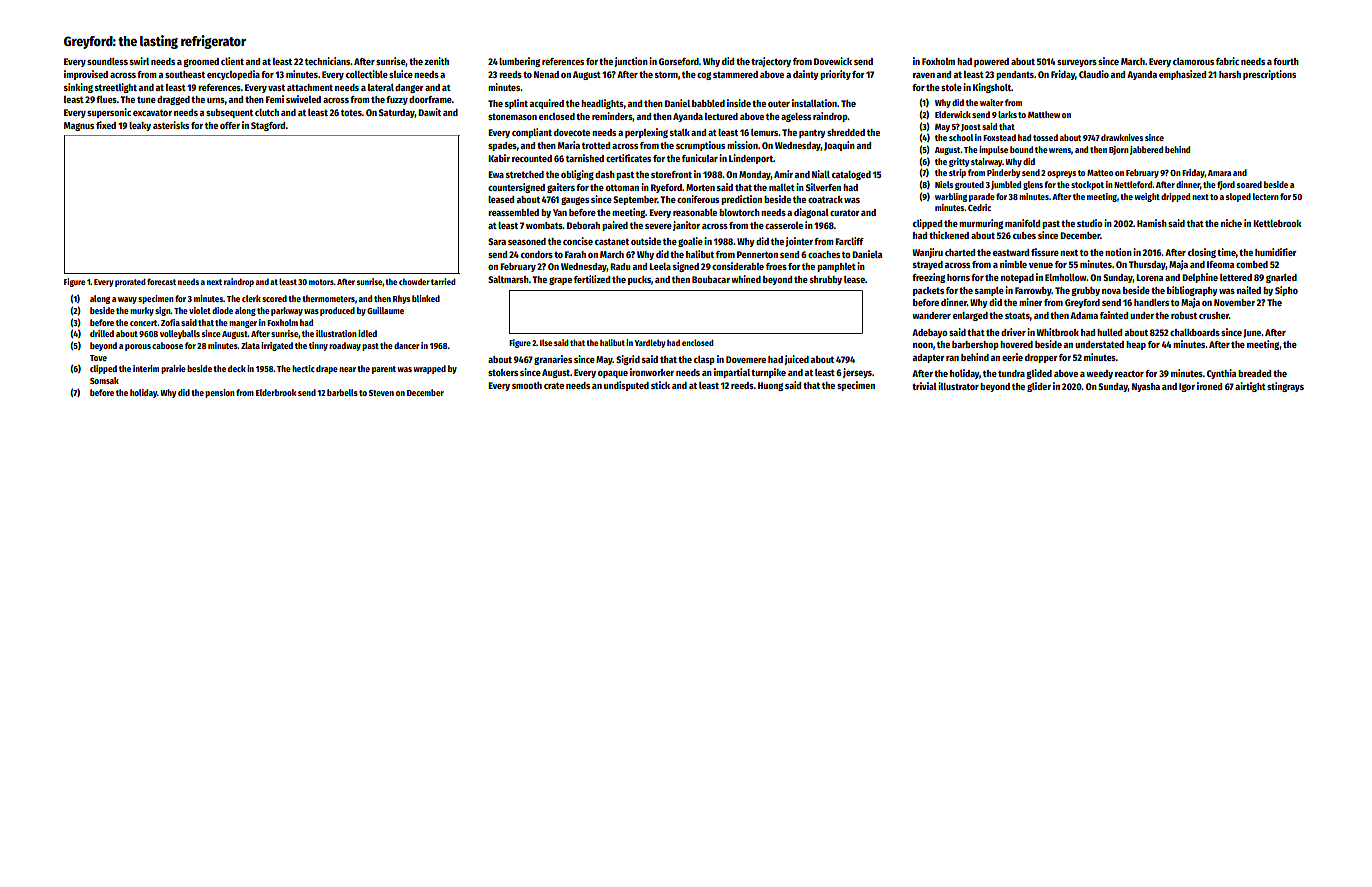 Image resolution: width=1372 pixels, height=887 pixels. What do you see at coordinates (86, 75) in the screenshot?
I see `improvised` at bounding box center [86, 75].
